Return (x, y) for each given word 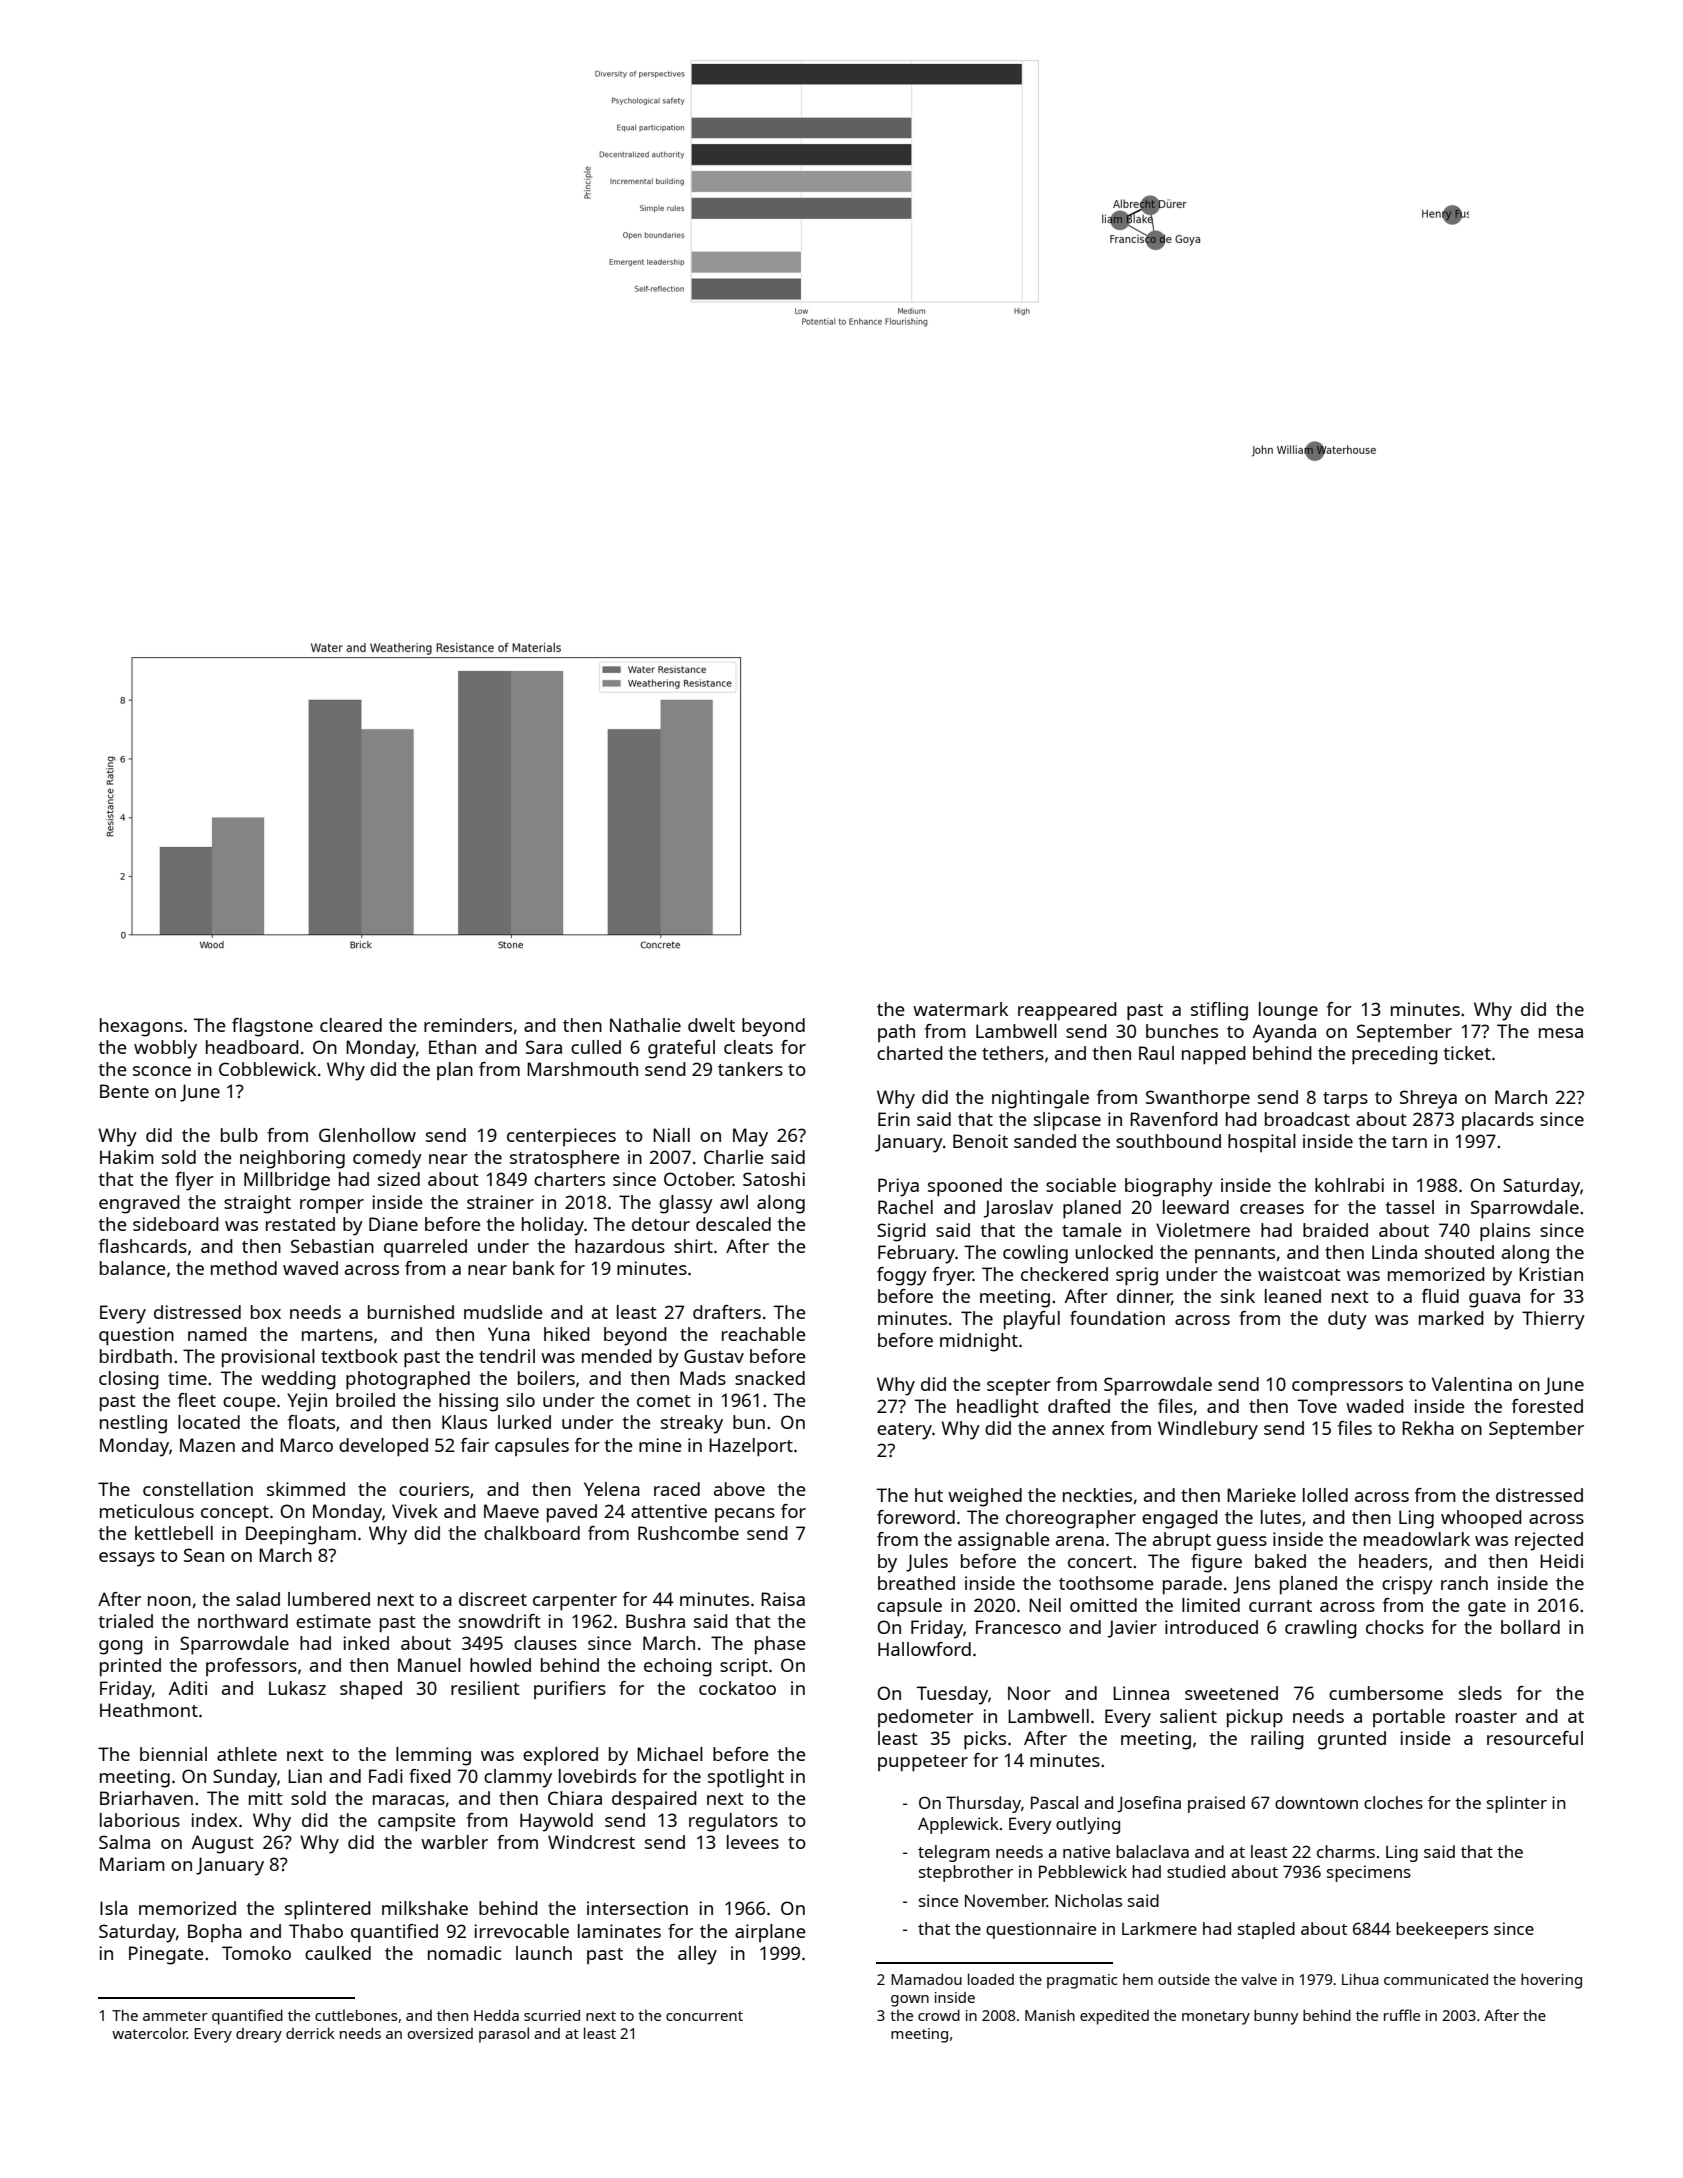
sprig (1137, 1276)
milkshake (425, 1908)
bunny (1276, 2017)
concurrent (704, 2016)
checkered (1064, 1274)
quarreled (425, 1248)
